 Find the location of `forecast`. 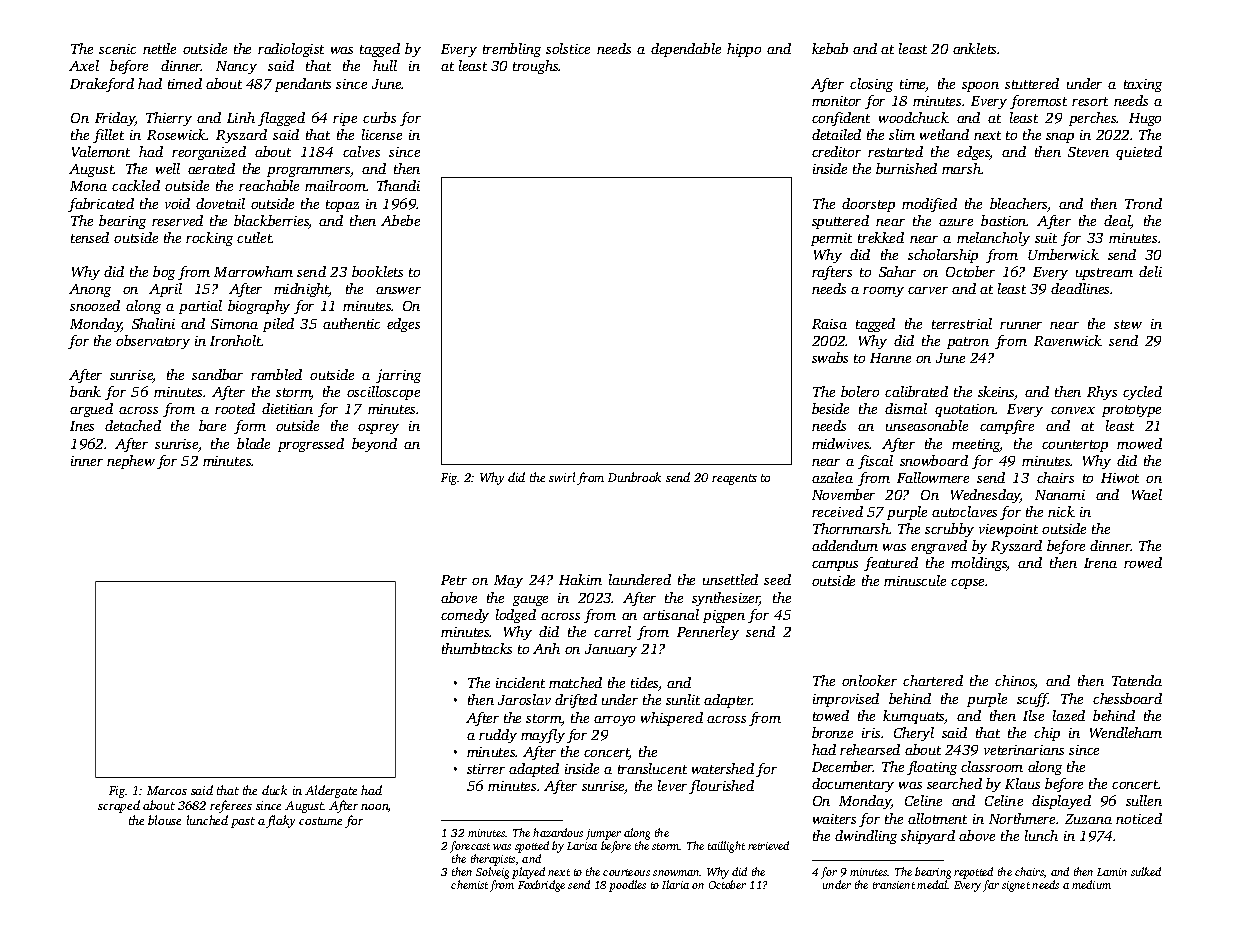

forecast is located at coordinates (470, 847).
